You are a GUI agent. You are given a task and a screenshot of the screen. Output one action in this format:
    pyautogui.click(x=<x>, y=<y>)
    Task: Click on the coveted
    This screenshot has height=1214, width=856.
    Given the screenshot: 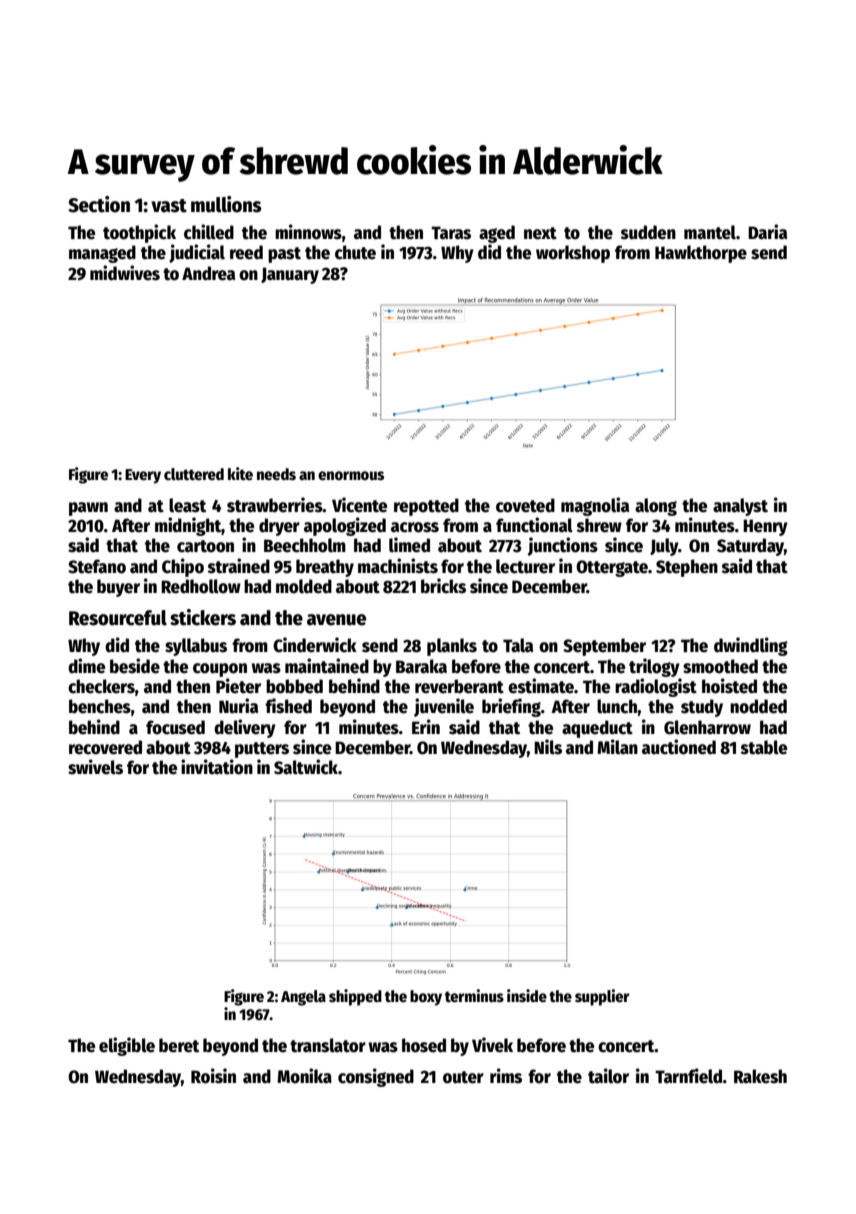 What is the action you would take?
    pyautogui.click(x=525, y=505)
